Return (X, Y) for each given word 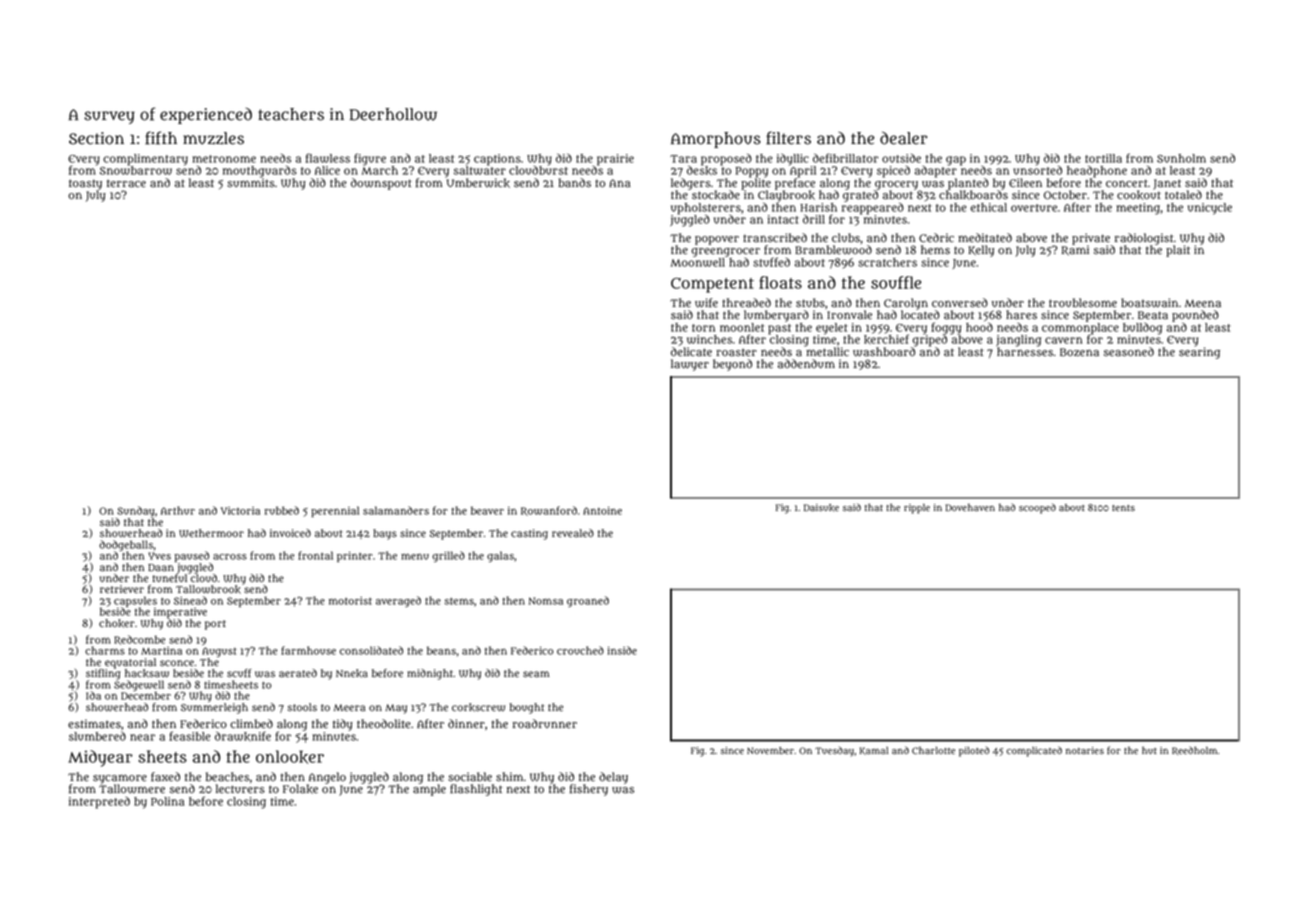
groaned (588, 601)
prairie (615, 160)
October (1065, 195)
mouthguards (260, 172)
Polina (167, 801)
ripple (917, 509)
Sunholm (1181, 158)
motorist (350, 601)
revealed (573, 533)
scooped (1037, 508)
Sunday (136, 511)
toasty (85, 184)
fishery (589, 790)
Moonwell (698, 262)
